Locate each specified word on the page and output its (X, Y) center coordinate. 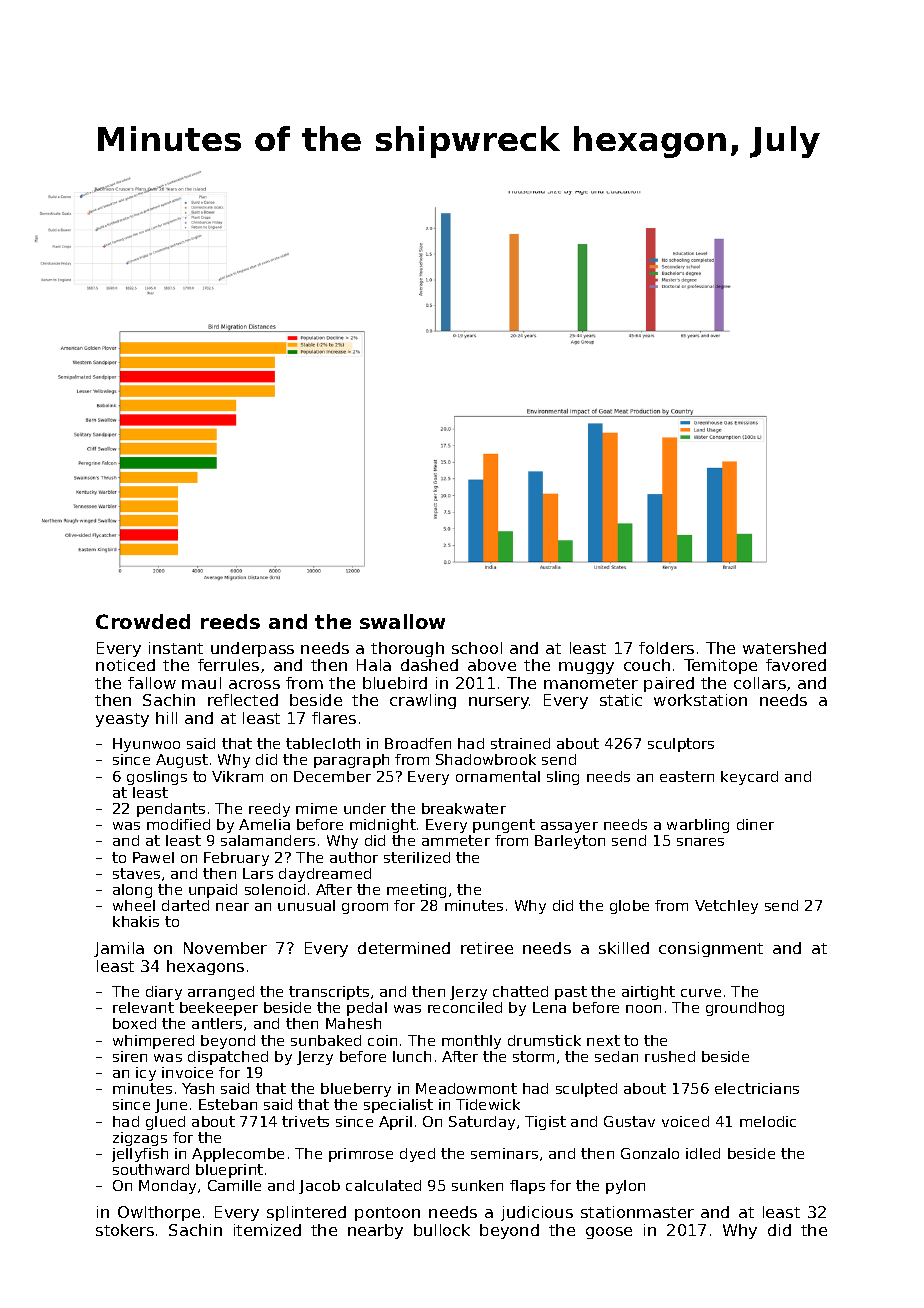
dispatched (228, 1058)
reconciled (465, 1007)
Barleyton (570, 842)
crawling (423, 701)
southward (151, 1169)
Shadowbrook (486, 759)
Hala (374, 665)
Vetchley (726, 907)
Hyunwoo (146, 745)
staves (136, 873)
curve (701, 993)
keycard (749, 778)
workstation (700, 700)
